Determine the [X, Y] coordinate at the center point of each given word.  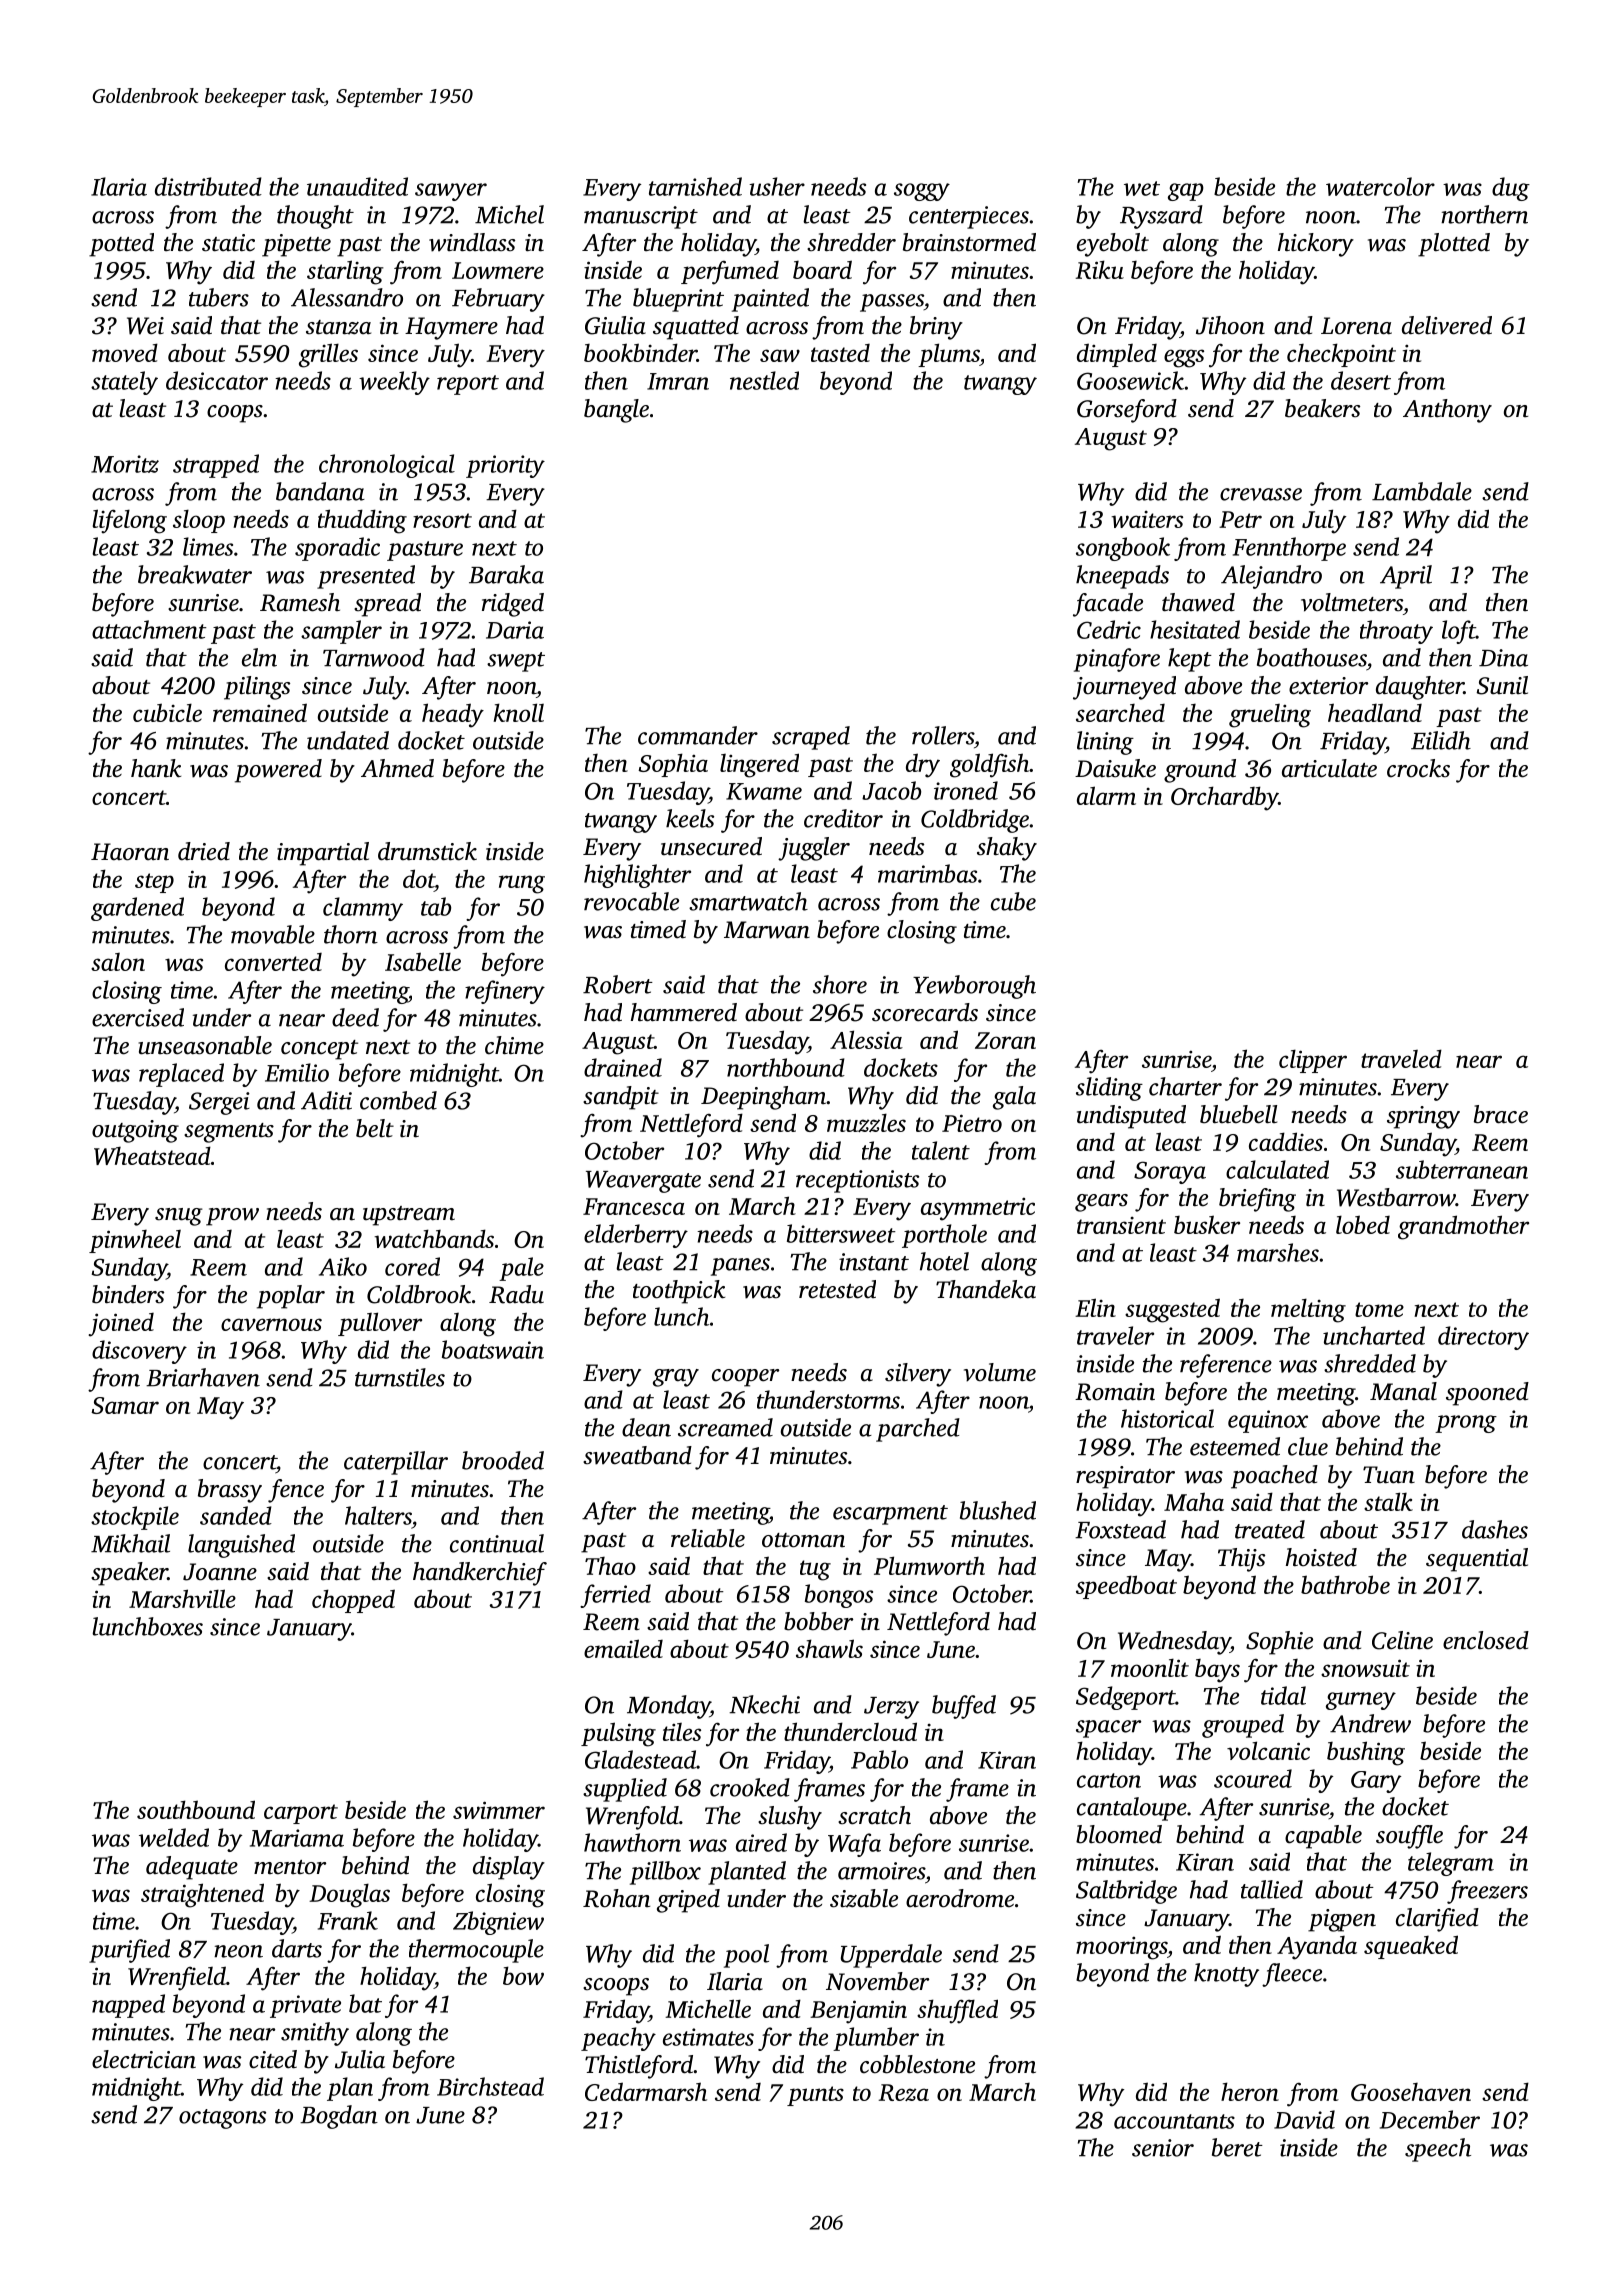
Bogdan [339, 2117]
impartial [323, 854]
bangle [616, 411]
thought [315, 217]
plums [949, 355]
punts [815, 2096]
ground [1200, 771]
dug [1511, 189]
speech [1438, 2150]
